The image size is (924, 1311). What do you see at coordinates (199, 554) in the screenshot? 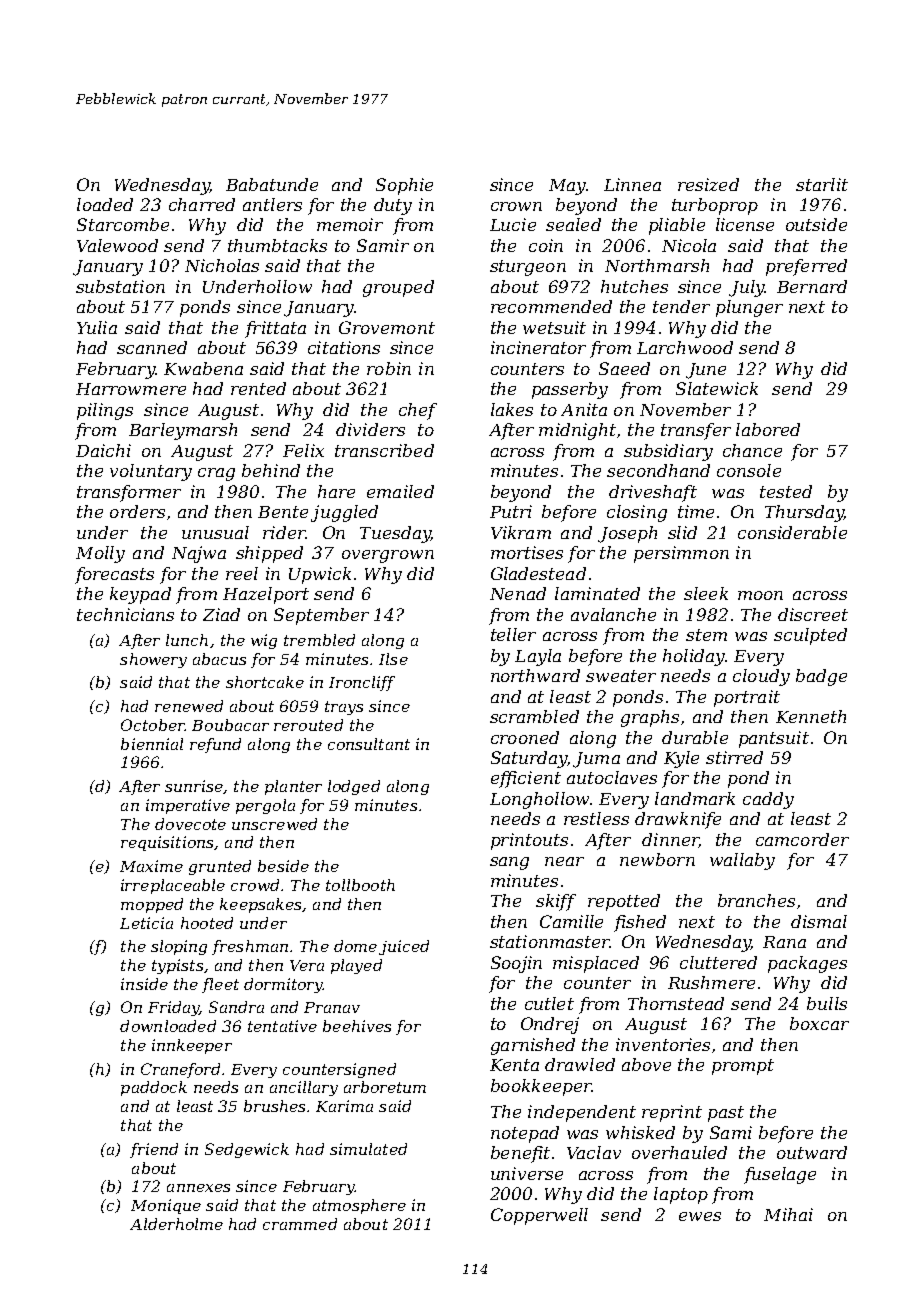
I see `Najwa` at bounding box center [199, 554].
